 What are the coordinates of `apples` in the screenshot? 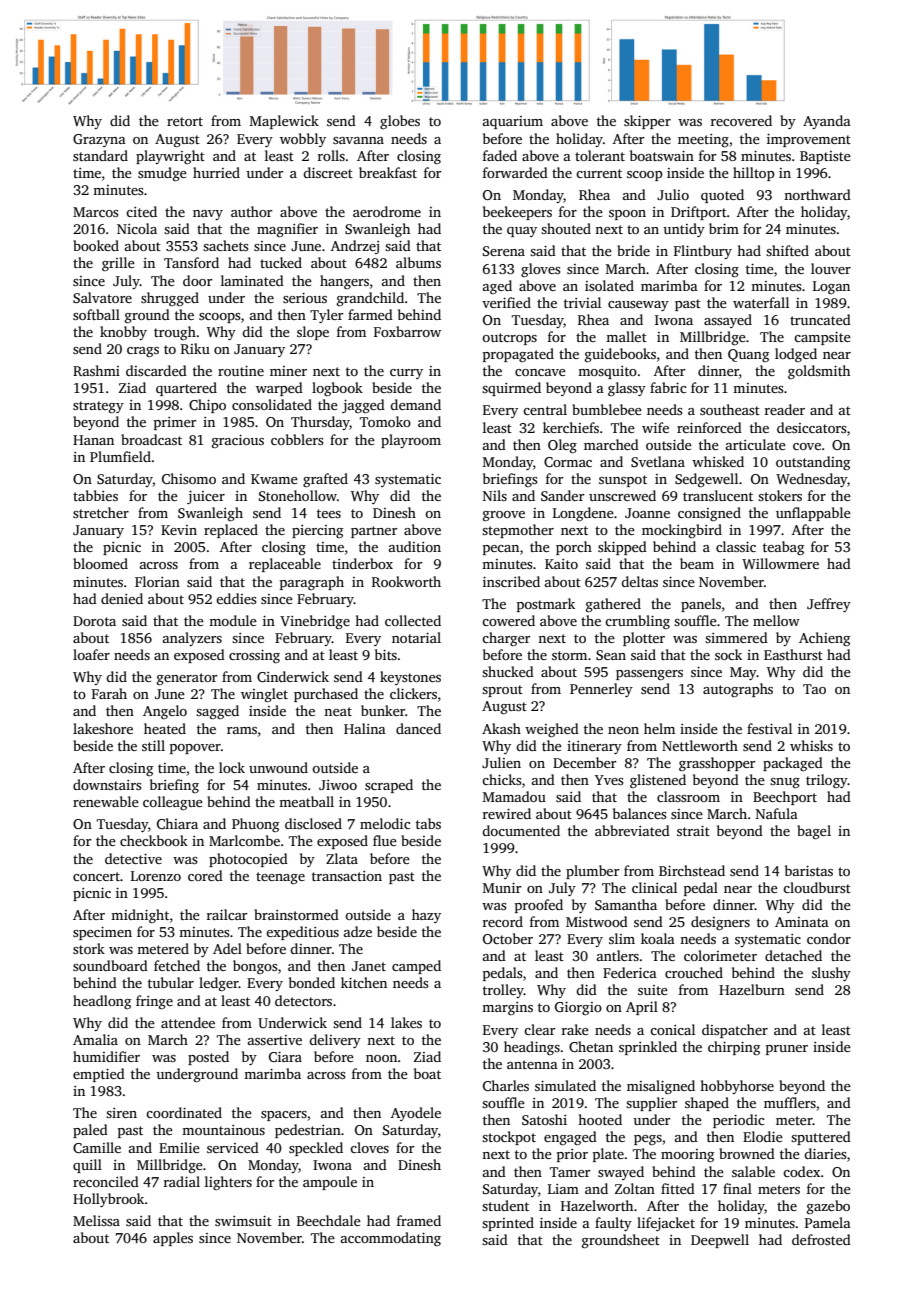 It's located at (173, 1239).
